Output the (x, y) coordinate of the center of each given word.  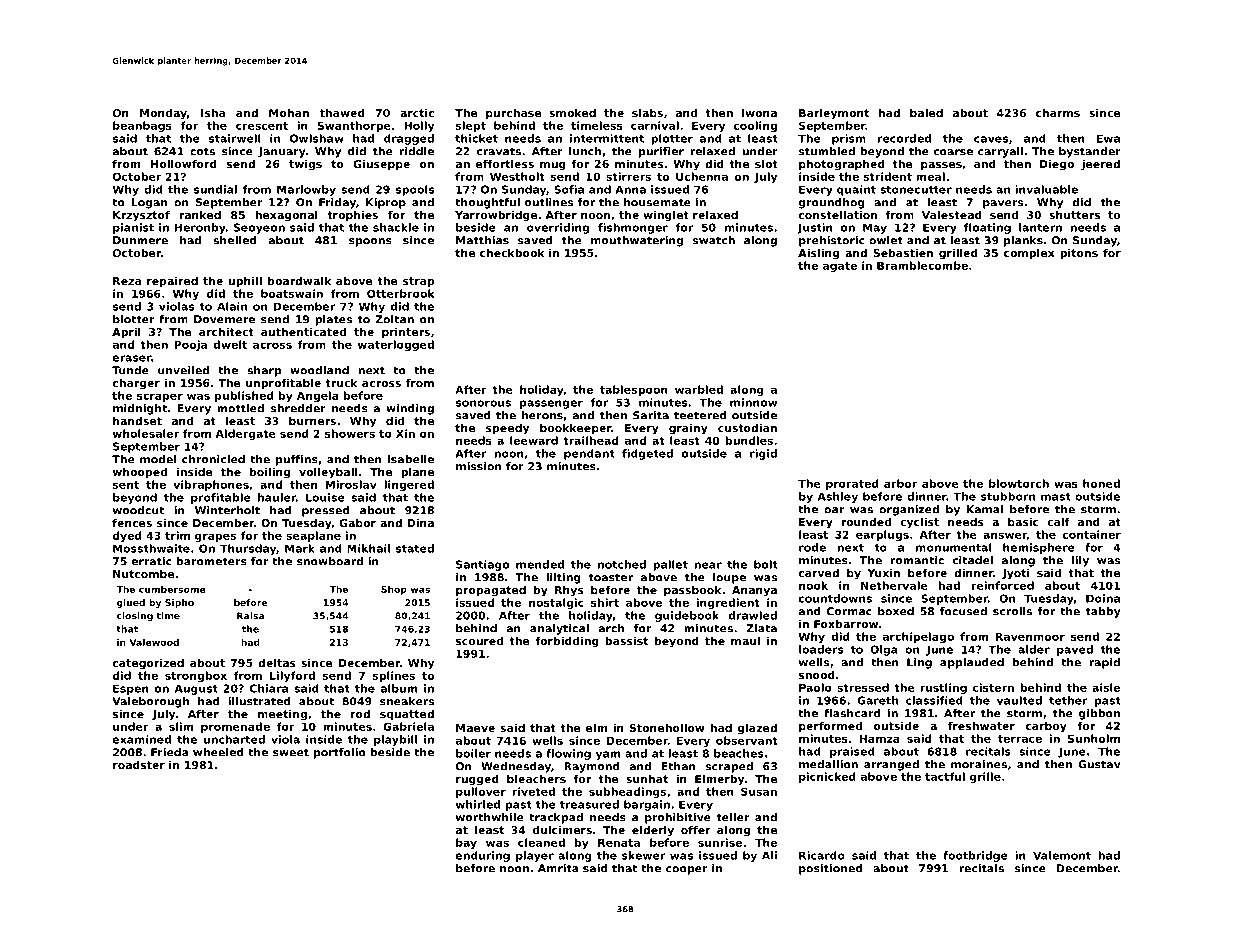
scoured (479, 640)
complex (1029, 254)
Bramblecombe (922, 265)
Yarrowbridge (496, 216)
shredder (298, 408)
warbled (699, 389)
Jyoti (1016, 574)
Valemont (1062, 855)
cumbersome (172, 589)
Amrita (558, 868)
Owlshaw (317, 138)
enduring (483, 856)
